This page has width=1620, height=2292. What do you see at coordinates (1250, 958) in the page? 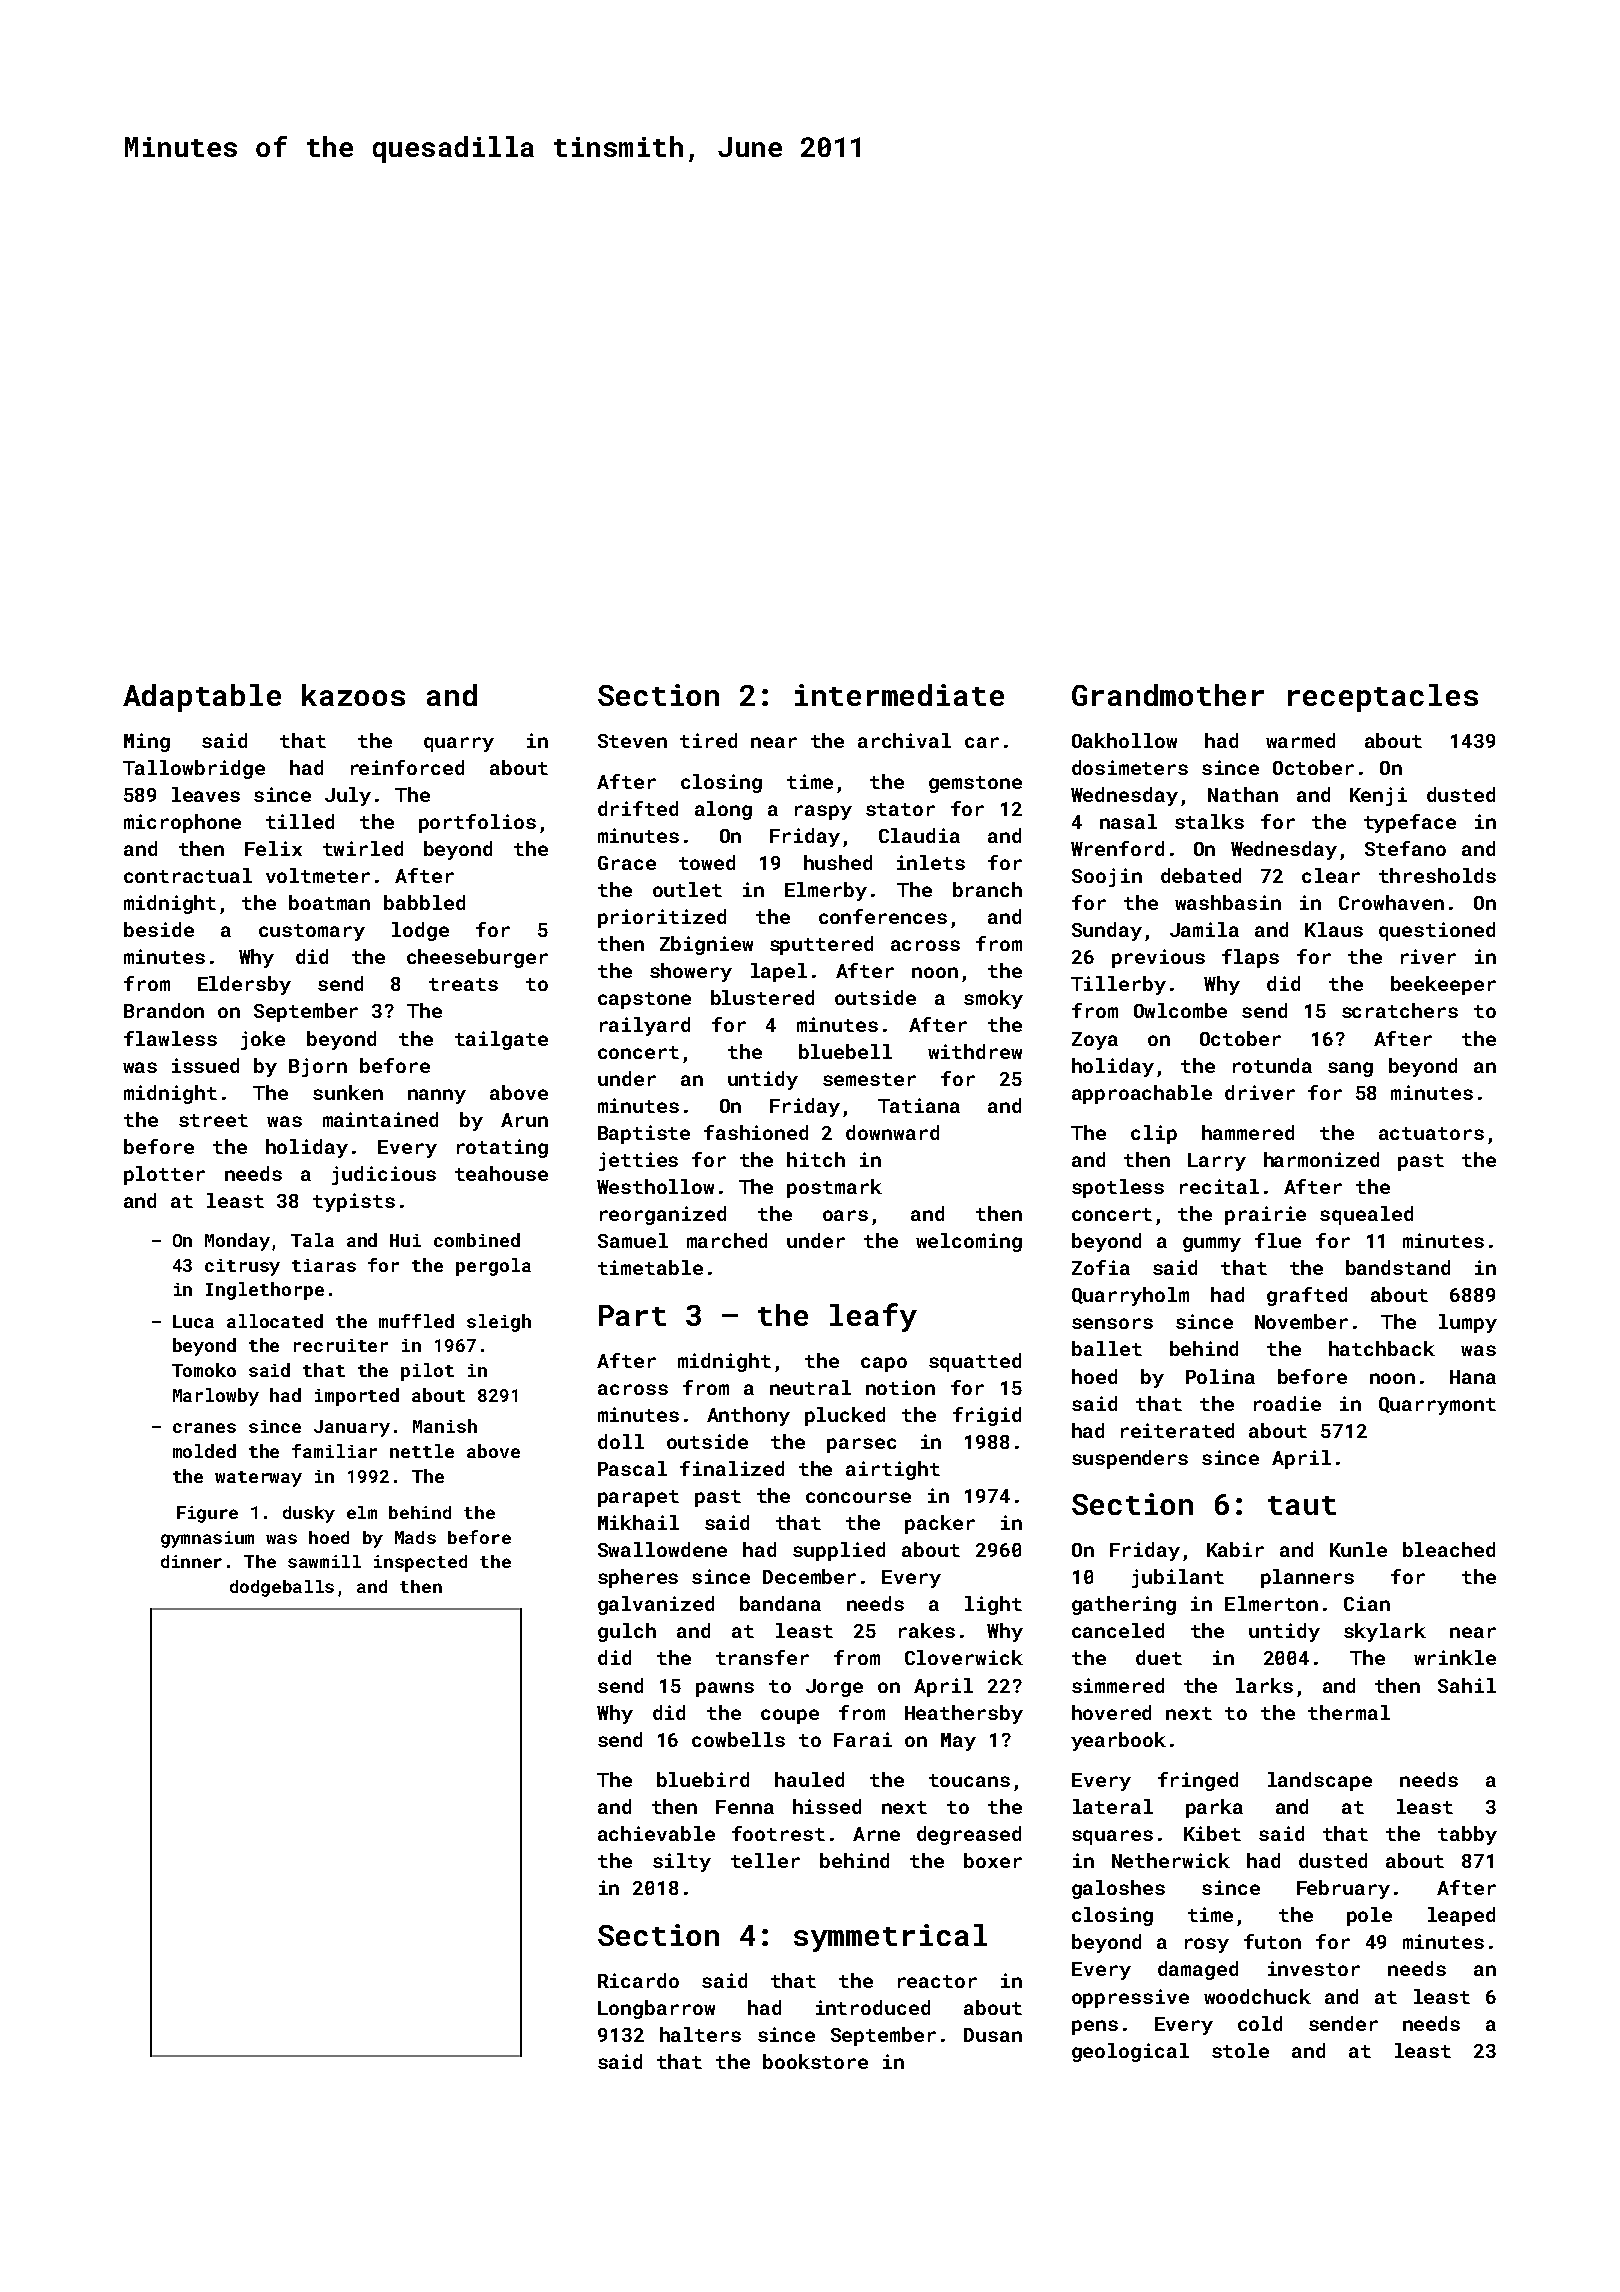
I see `flaps` at bounding box center [1250, 958].
